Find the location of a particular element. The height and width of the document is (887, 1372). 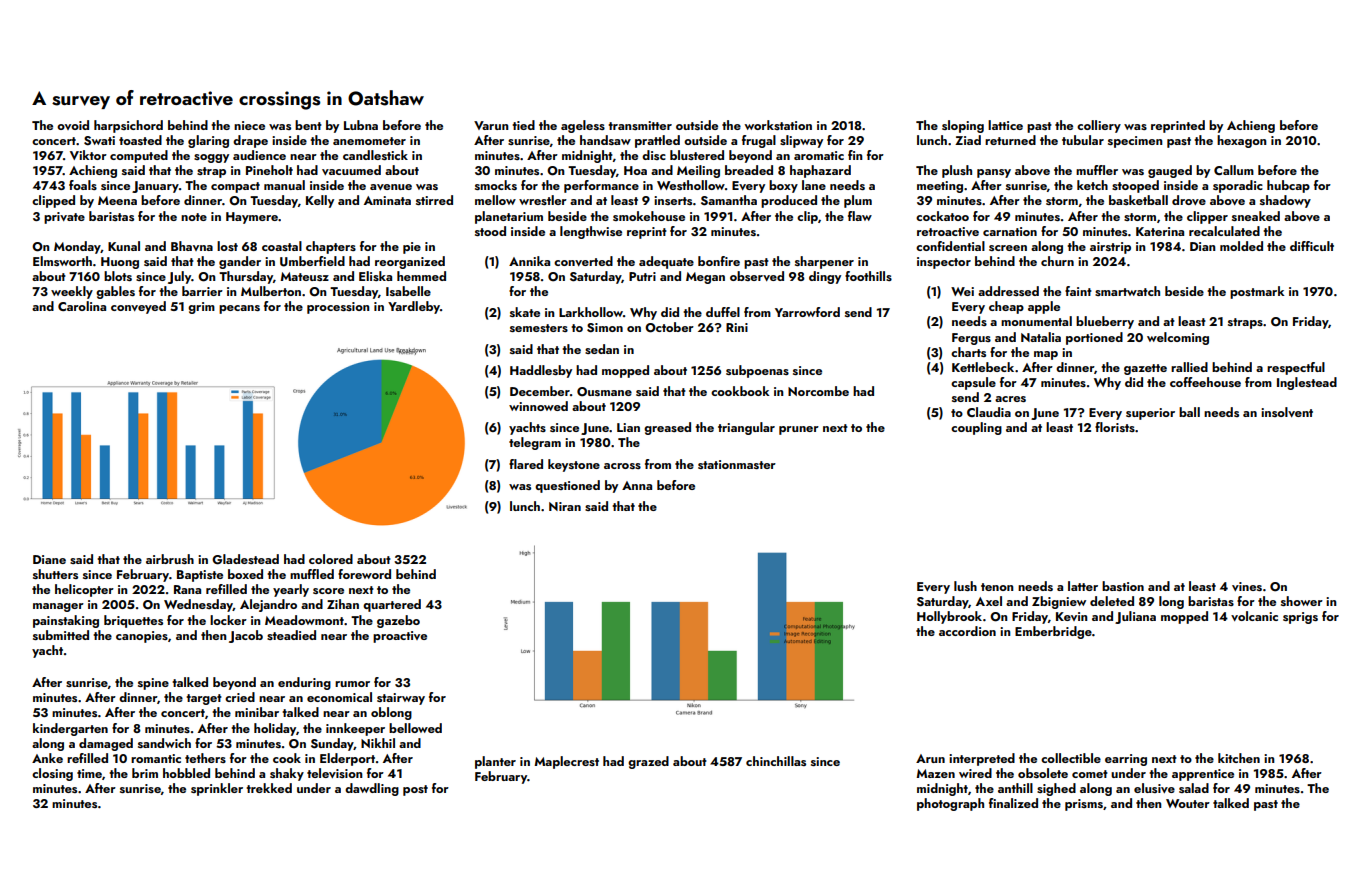

sprinkler is located at coordinates (217, 789).
